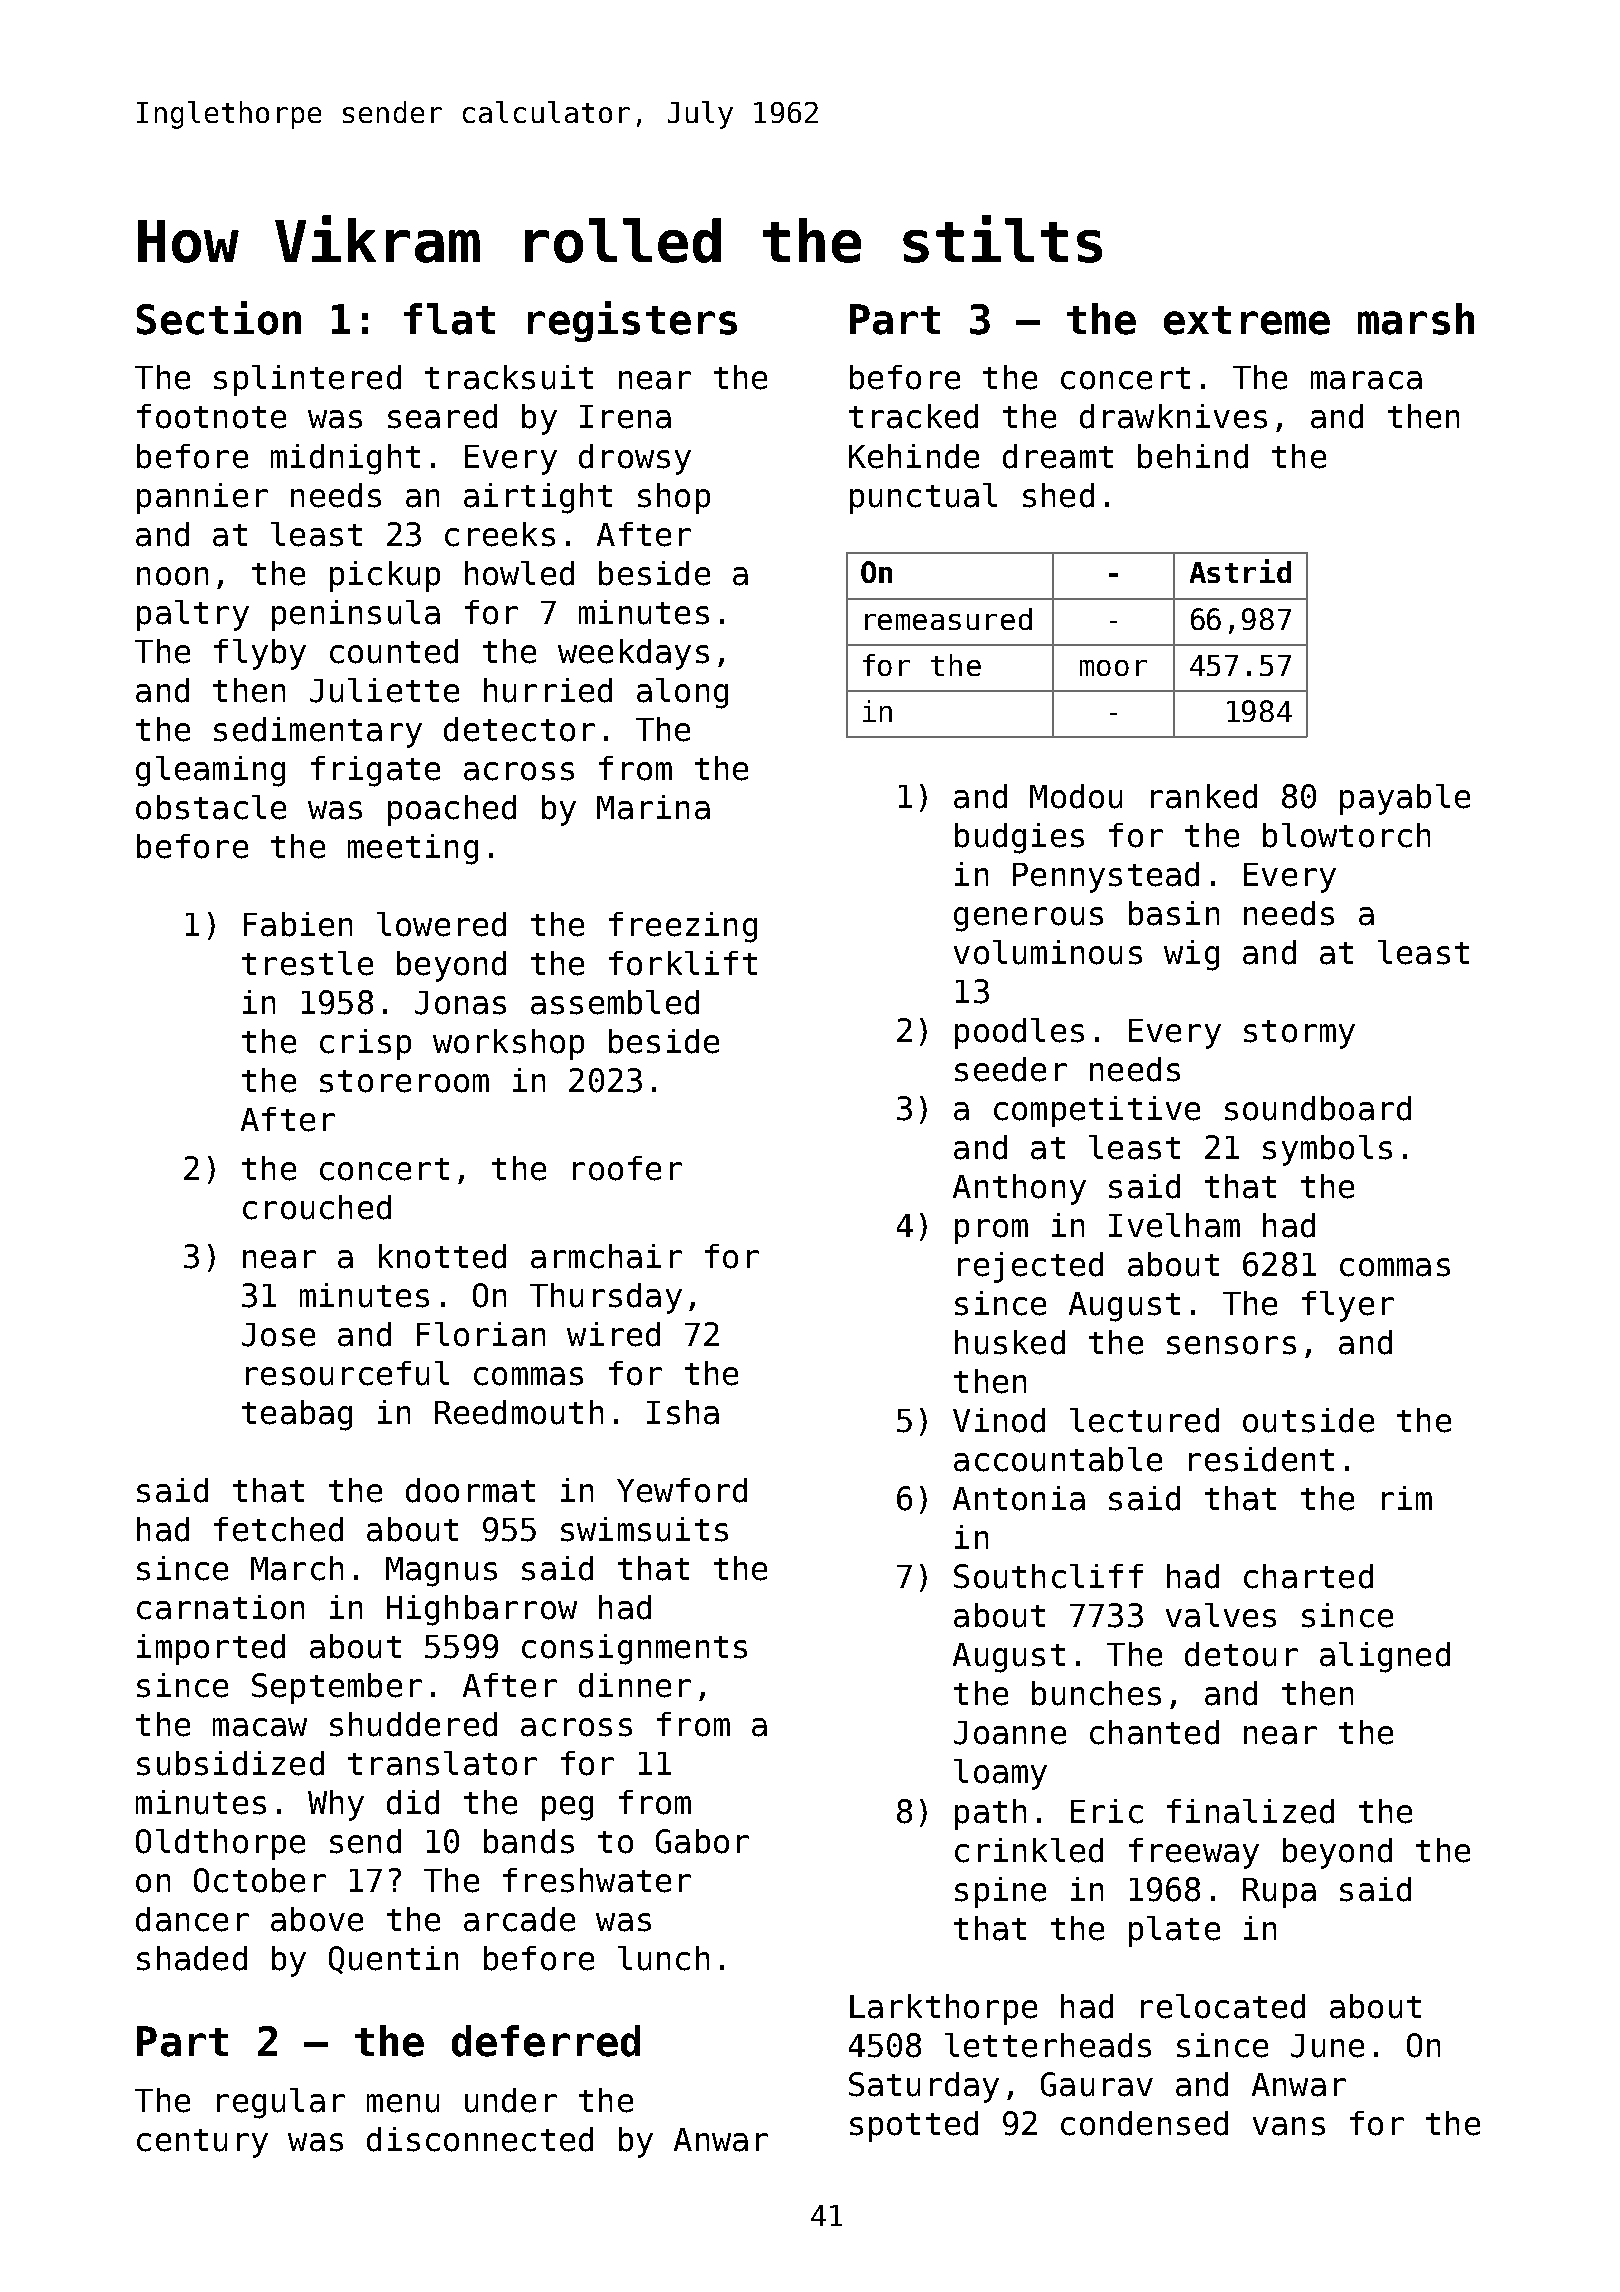 The width and height of the document is (1620, 2292). What do you see at coordinates (404, 1081) in the document?
I see `storeroom` at bounding box center [404, 1081].
